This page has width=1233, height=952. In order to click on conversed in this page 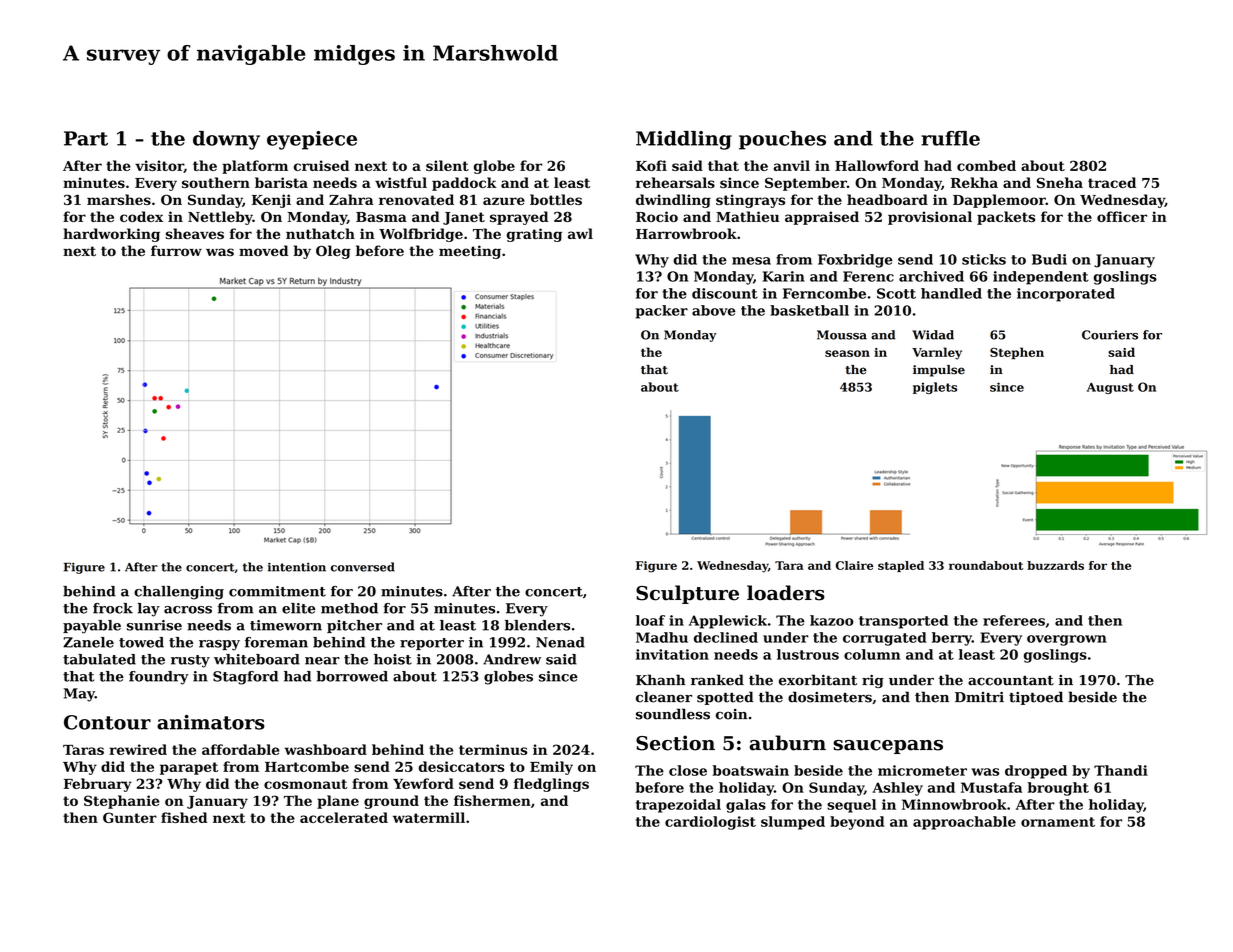, I will do `click(363, 567)`.
